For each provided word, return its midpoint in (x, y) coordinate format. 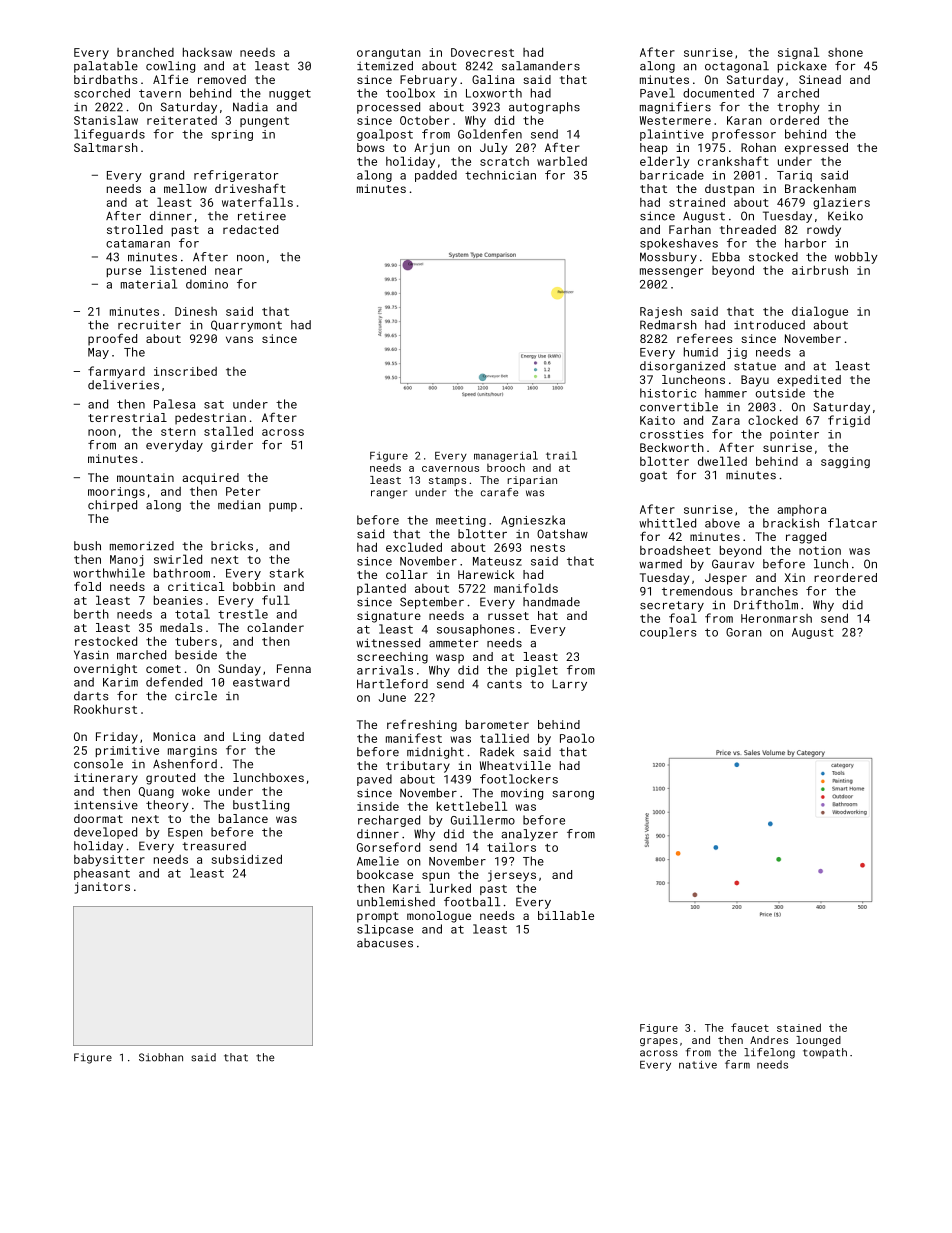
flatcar (852, 523)
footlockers (519, 779)
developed (105, 833)
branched (145, 52)
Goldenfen (490, 134)
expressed (816, 149)
